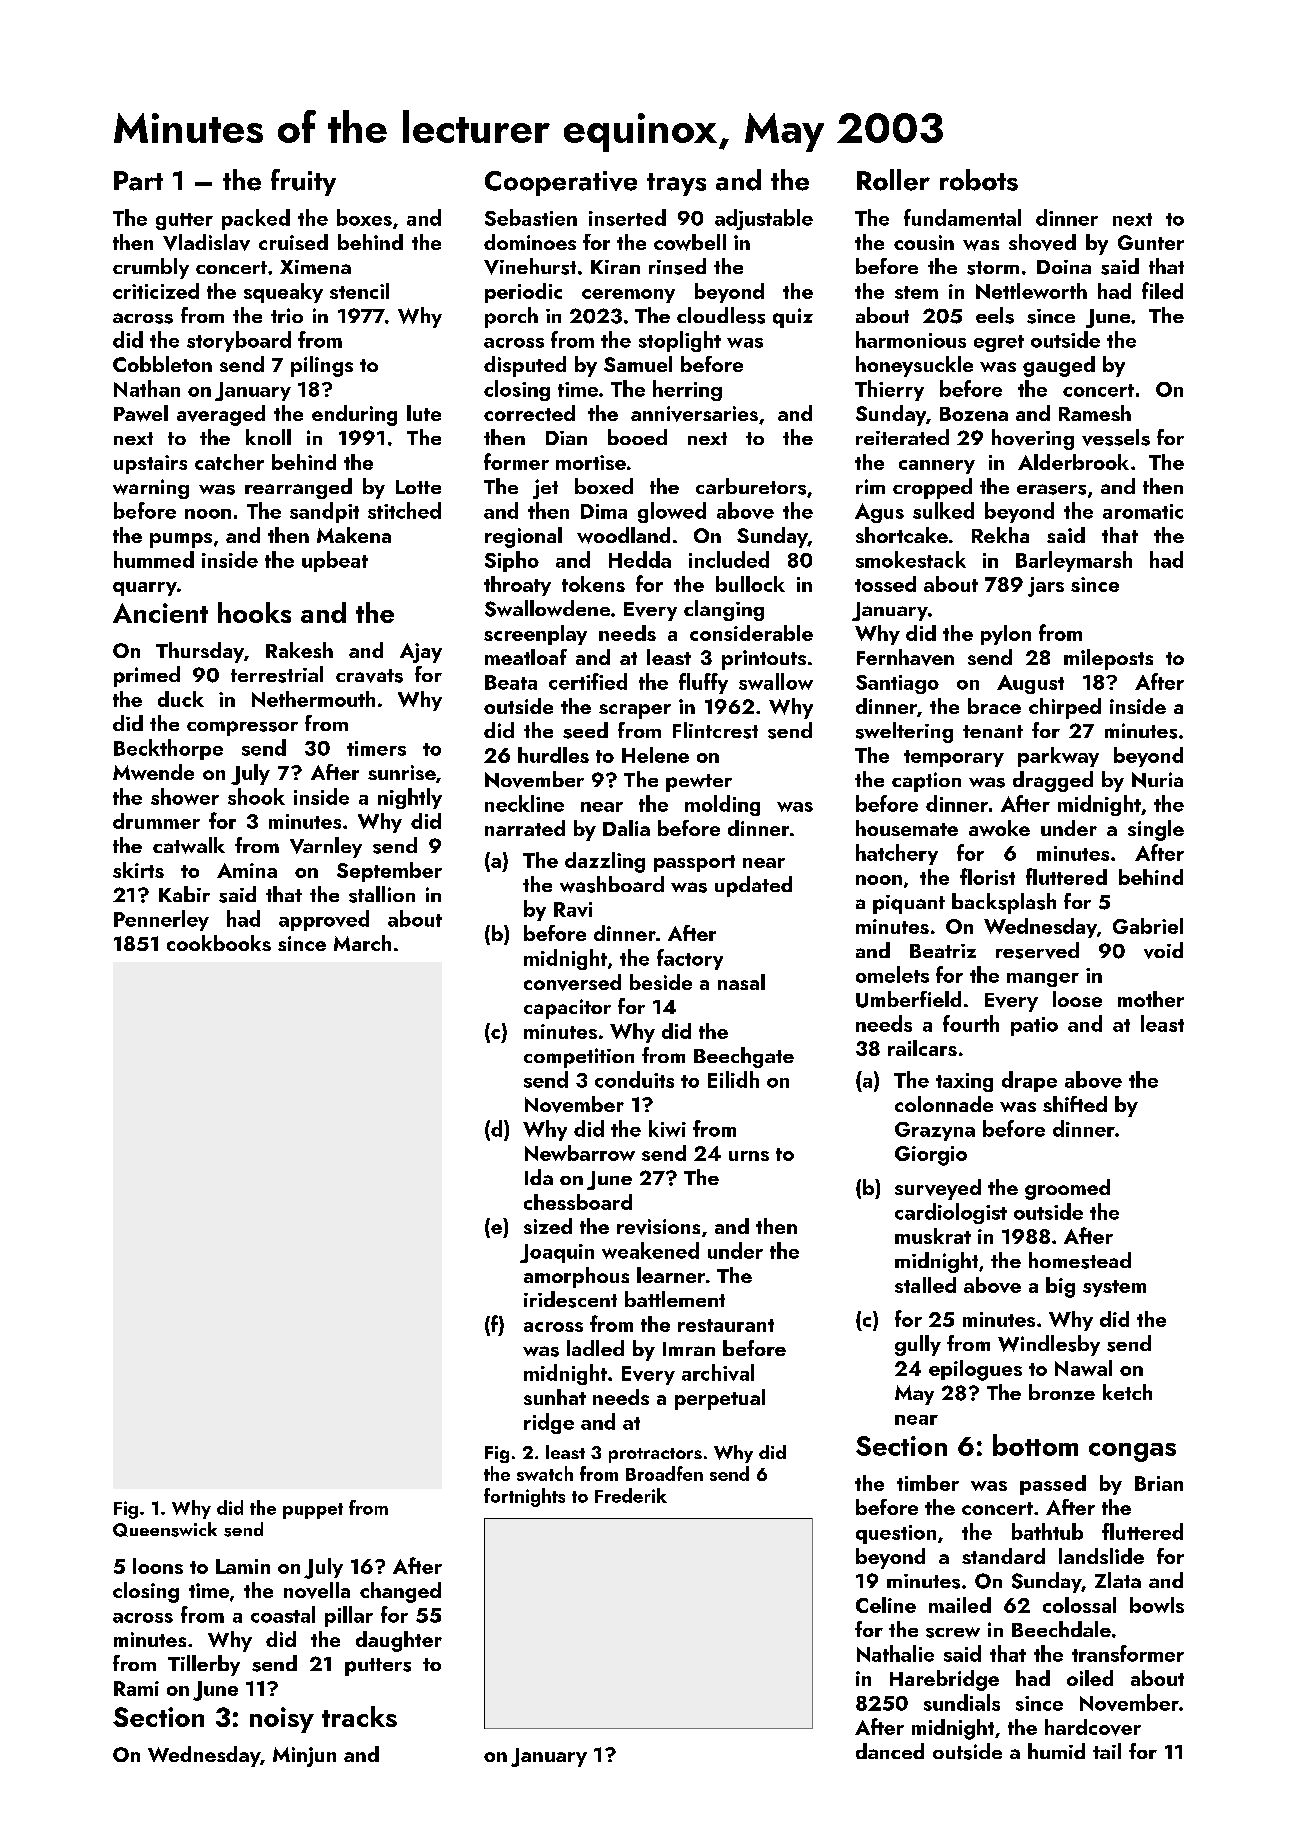  What do you see at coordinates (359, 1716) in the screenshot?
I see `tracks` at bounding box center [359, 1716].
